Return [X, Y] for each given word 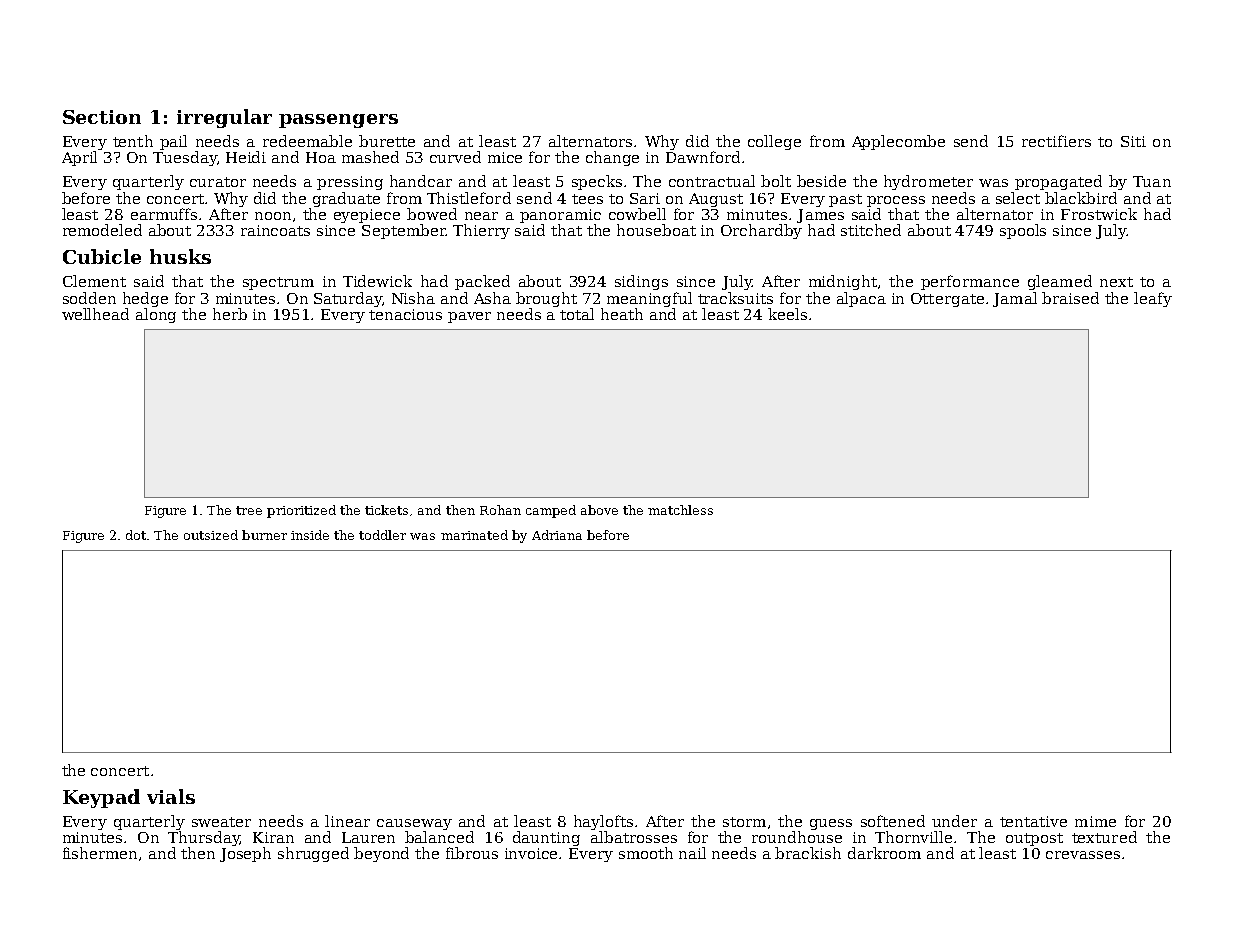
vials [171, 796]
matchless [680, 510]
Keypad [101, 798]
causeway [414, 824]
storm [744, 822]
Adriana [557, 535]
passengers [338, 121]
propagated [1058, 182]
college [774, 142]
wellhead [95, 314]
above [599, 510]
